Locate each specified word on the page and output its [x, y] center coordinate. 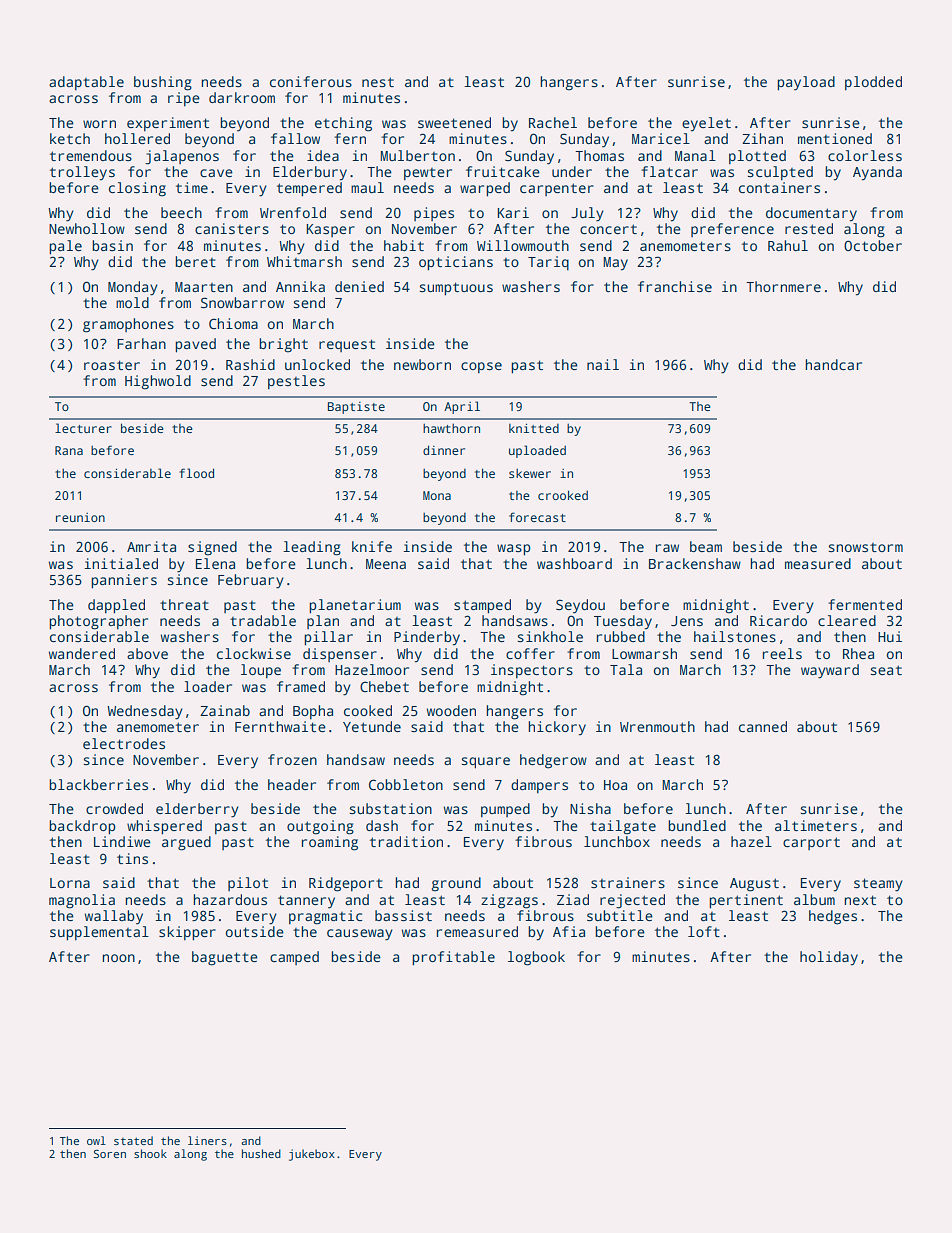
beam [706, 546]
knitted [534, 428]
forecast [537, 517]
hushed [261, 1153]
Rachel [553, 122]
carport [811, 843]
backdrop [83, 827]
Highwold [158, 382]
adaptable [86, 83]
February [251, 581]
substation [391, 808]
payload [806, 83]
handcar [834, 364]
